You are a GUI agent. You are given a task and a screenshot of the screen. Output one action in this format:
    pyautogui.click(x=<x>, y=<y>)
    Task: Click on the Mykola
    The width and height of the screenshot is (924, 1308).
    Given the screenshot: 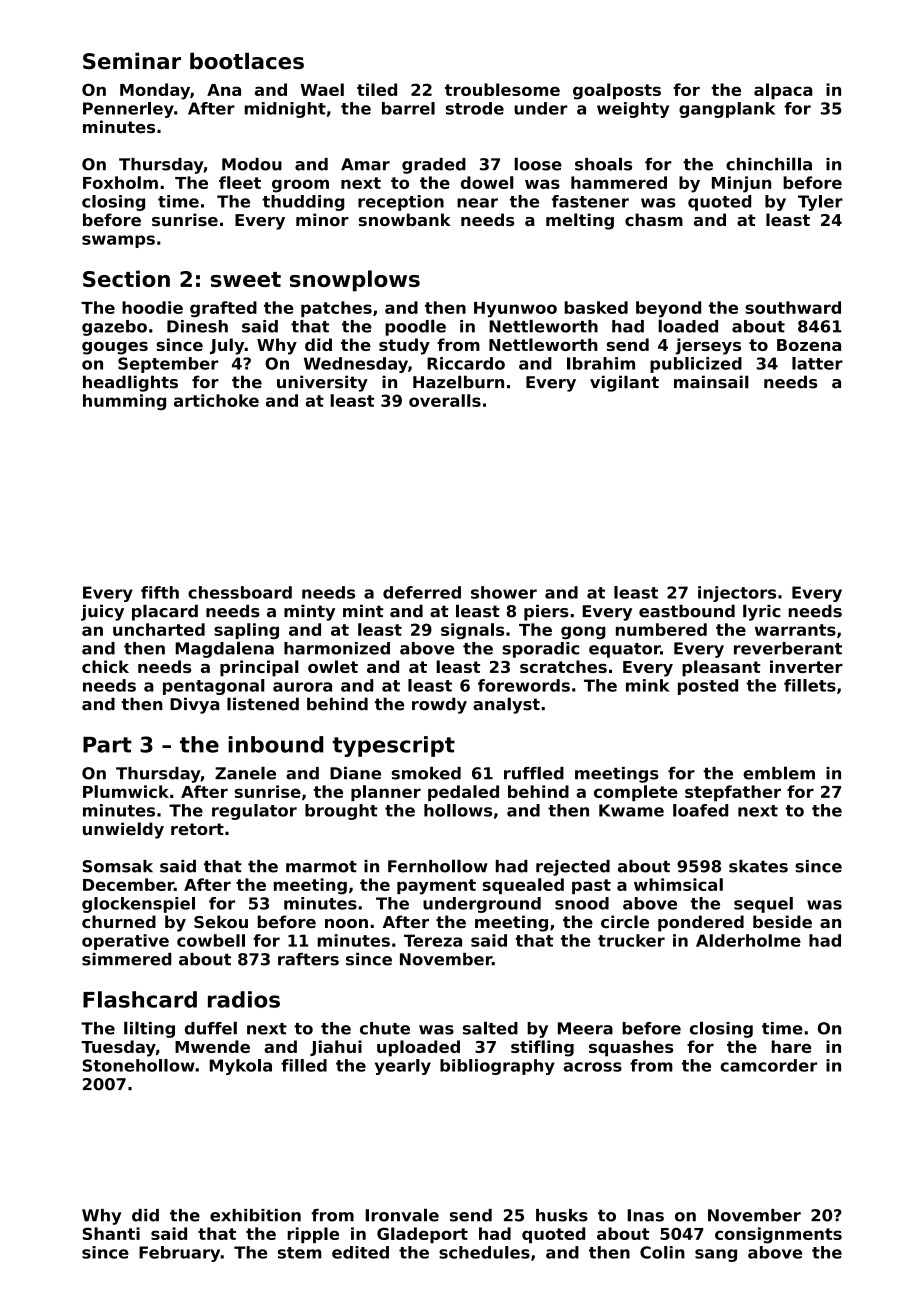 What is the action you would take?
    pyautogui.click(x=241, y=1067)
